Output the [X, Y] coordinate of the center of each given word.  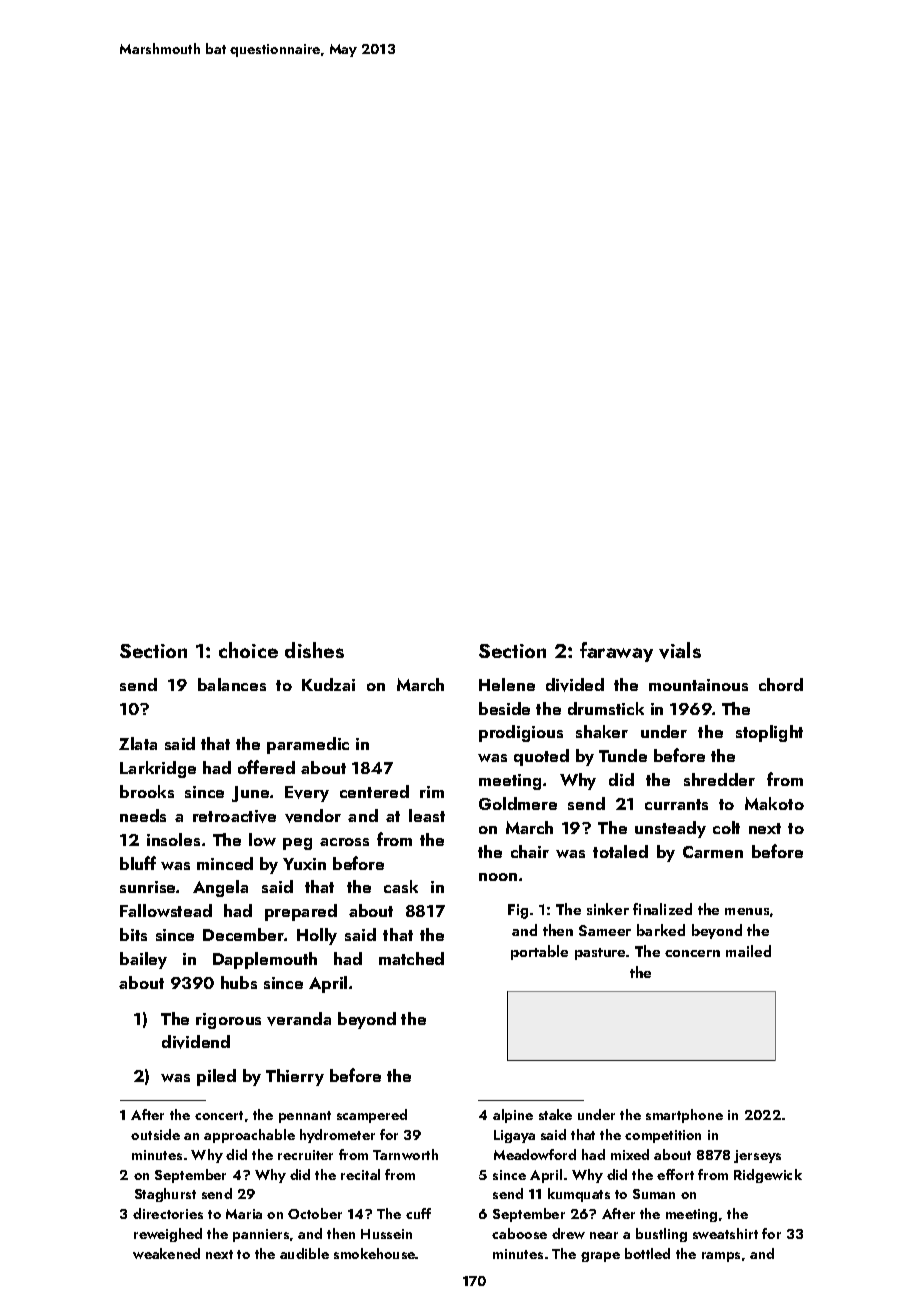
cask [401, 886]
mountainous [698, 685]
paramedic [308, 745]
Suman [654, 1194]
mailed [748, 951]
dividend [196, 1042]
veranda [299, 1019]
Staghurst [165, 1195]
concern [692, 953]
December [244, 934]
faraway [616, 652]
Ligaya [514, 1136]
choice [248, 650]
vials [680, 650]
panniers [261, 1235]
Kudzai [328, 684]
